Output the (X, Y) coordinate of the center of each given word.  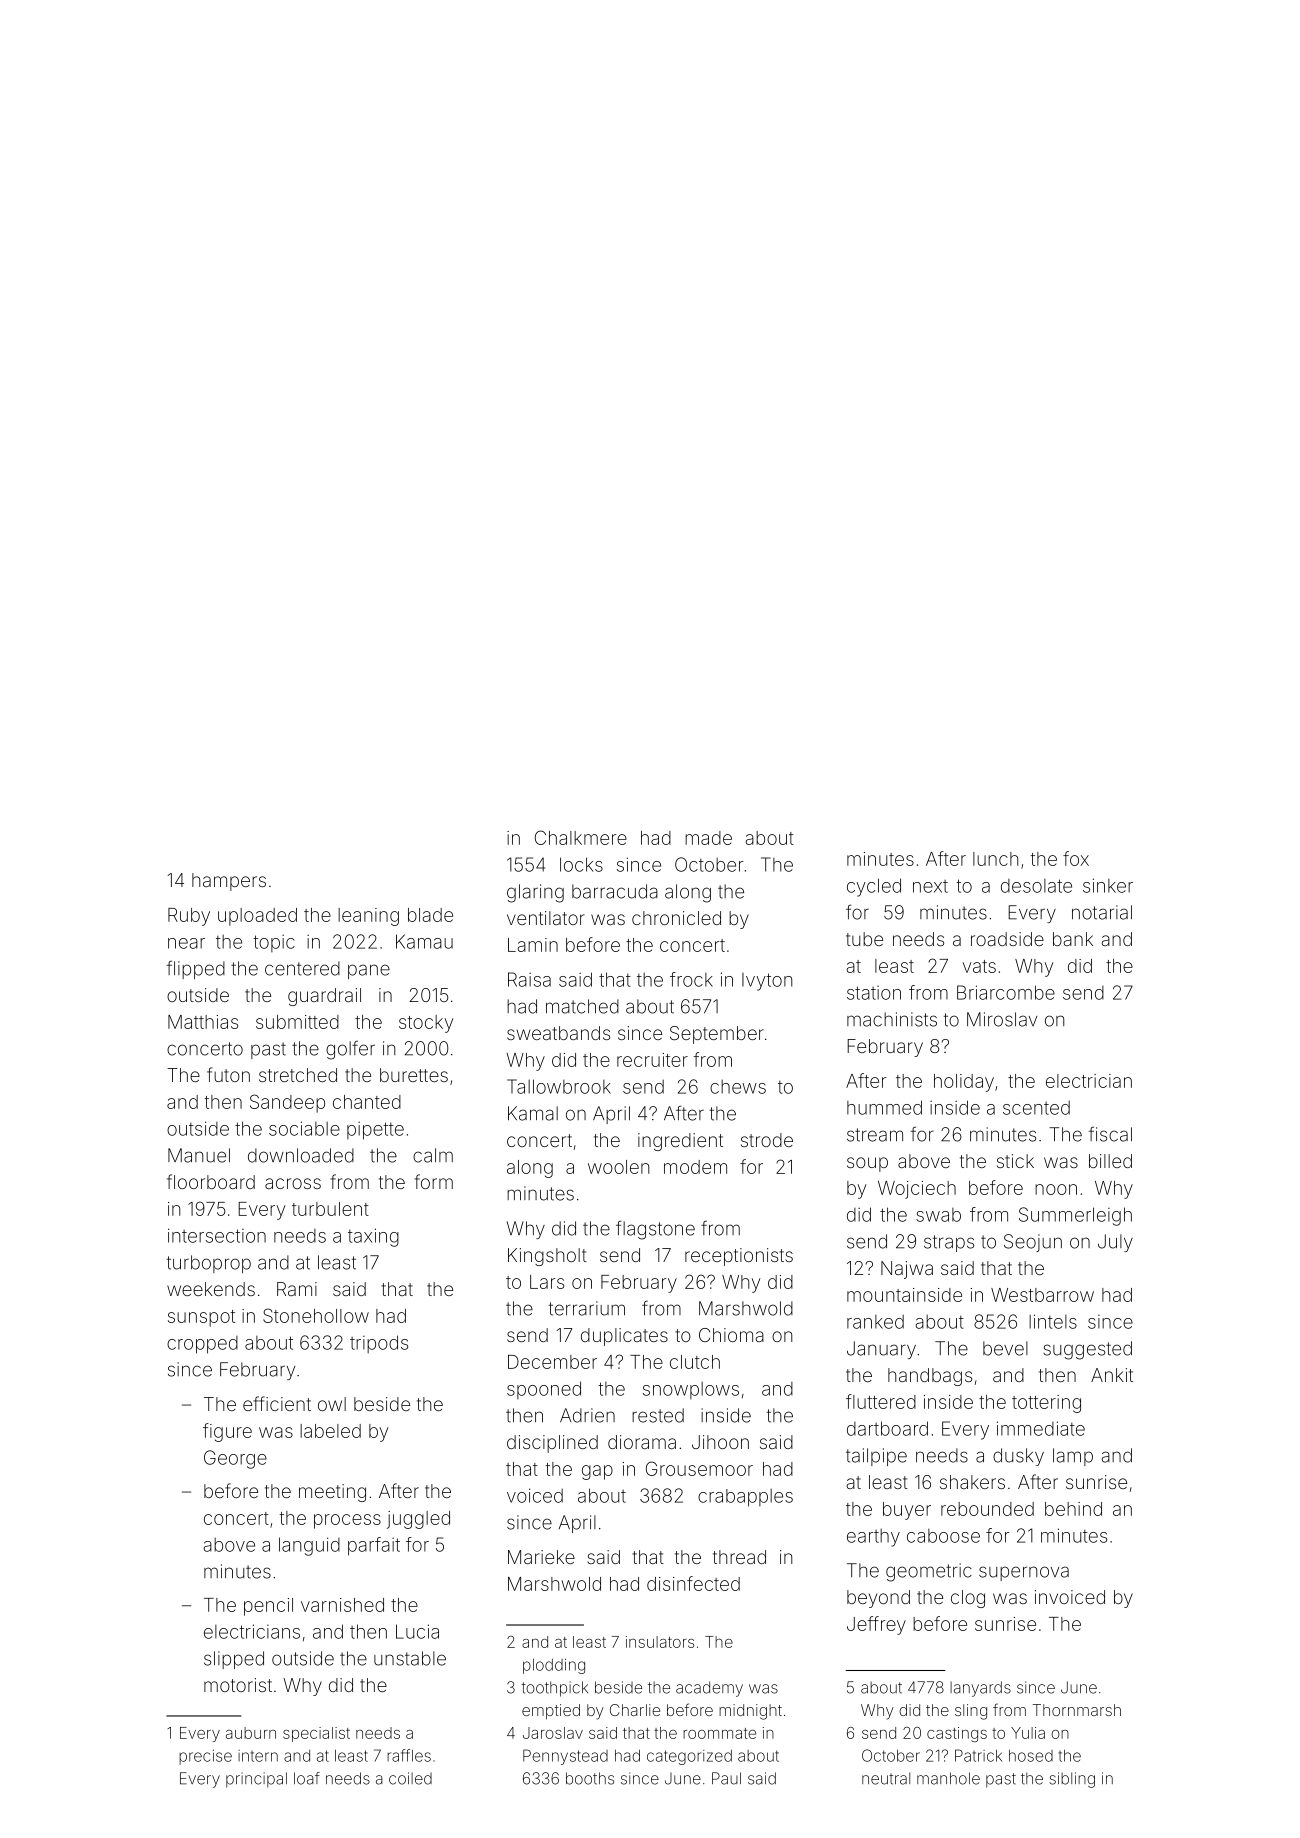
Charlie (635, 1710)
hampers (229, 882)
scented (1036, 1108)
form (433, 1181)
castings (957, 1734)
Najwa (907, 1270)
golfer (350, 1050)
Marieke (541, 1557)
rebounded (987, 1509)
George (235, 1459)
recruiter (652, 1060)
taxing (373, 1237)
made (708, 838)
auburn (251, 1733)
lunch (995, 859)
